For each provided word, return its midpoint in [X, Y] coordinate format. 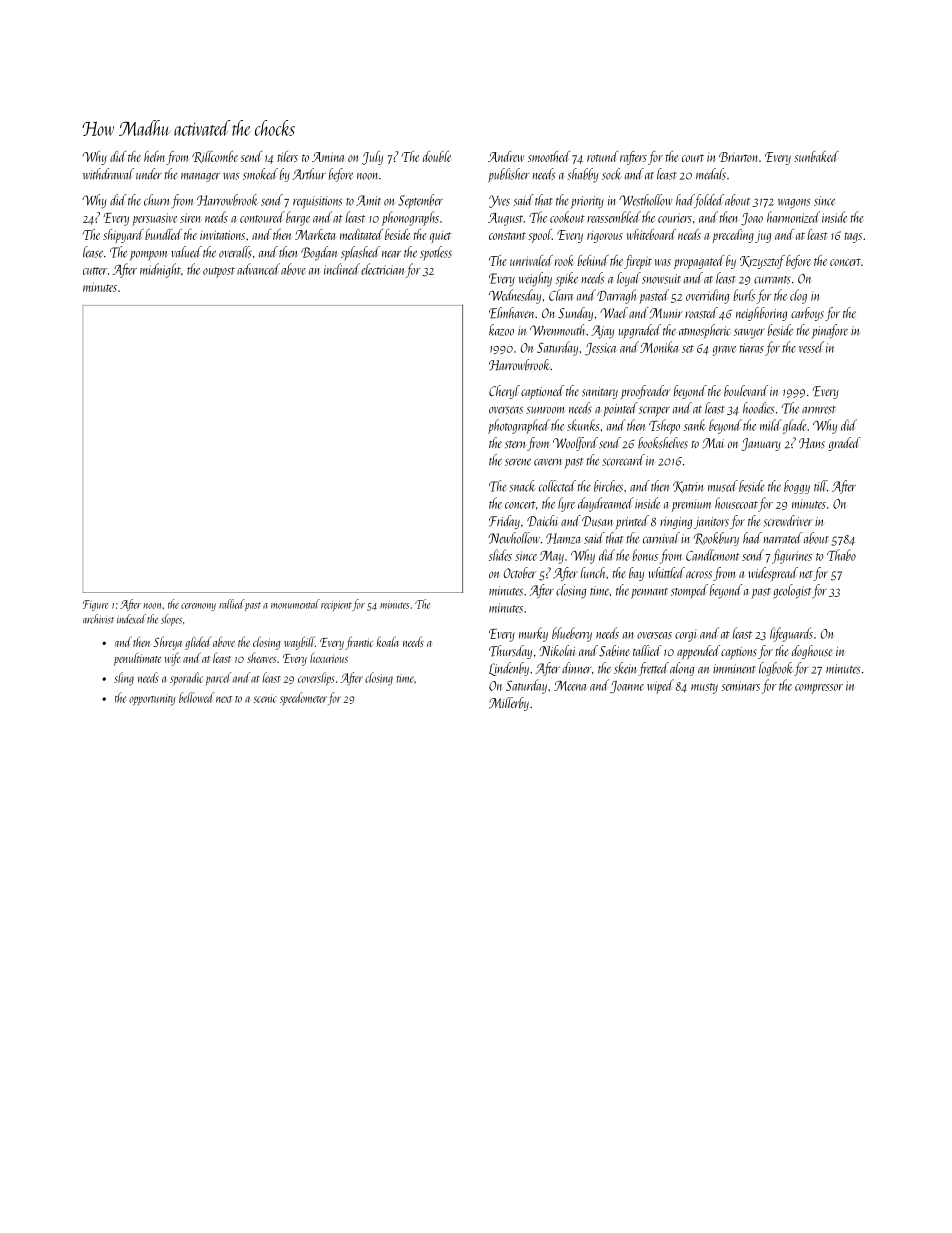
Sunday [575, 314]
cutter [95, 271]
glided [198, 643]
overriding [707, 296]
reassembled [614, 217]
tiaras [752, 348]
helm [154, 156]
